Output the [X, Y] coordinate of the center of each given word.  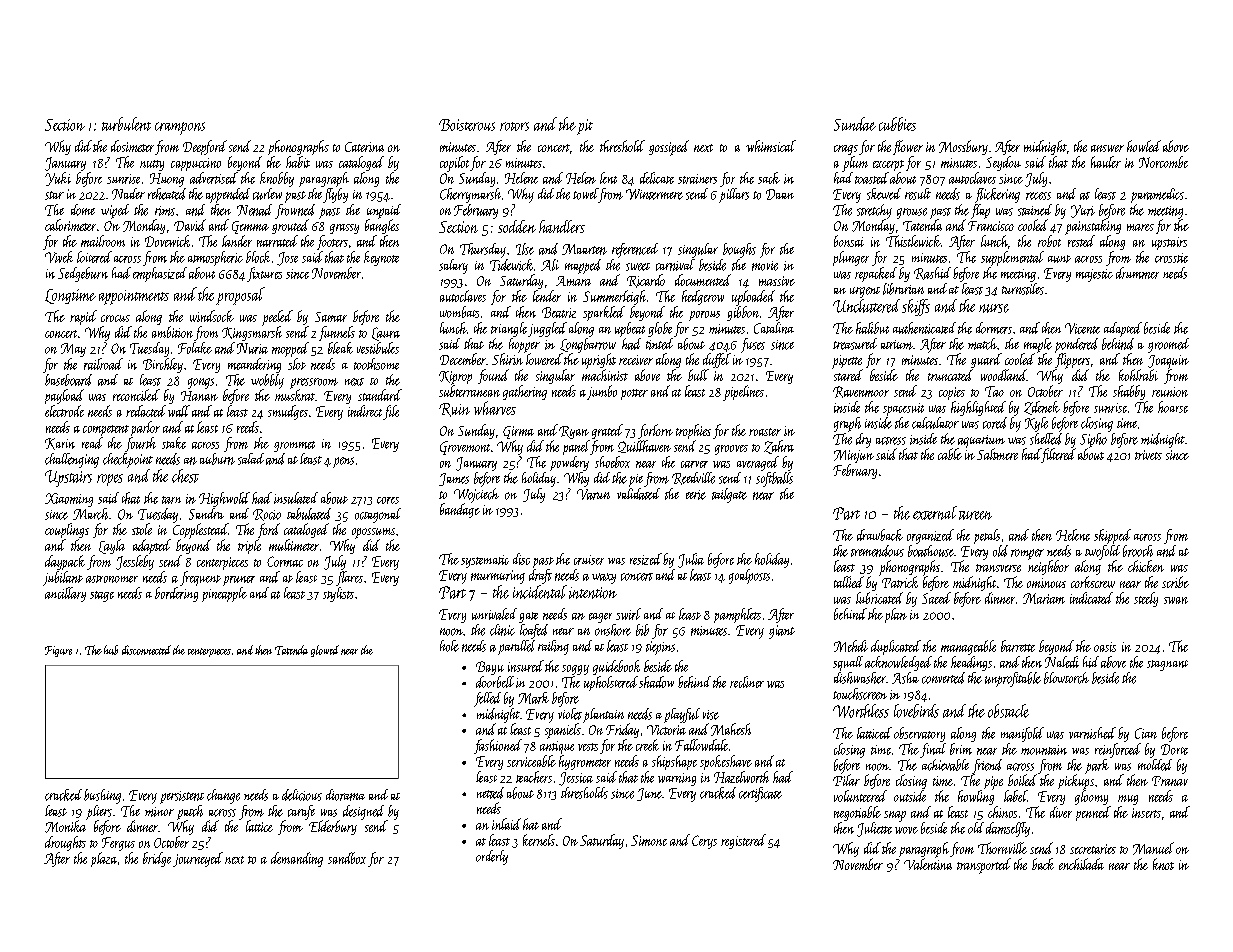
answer [1107, 148]
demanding [297, 859]
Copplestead [200, 531]
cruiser [589, 560]
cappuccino [196, 164]
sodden [517, 226]
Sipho [1093, 440]
